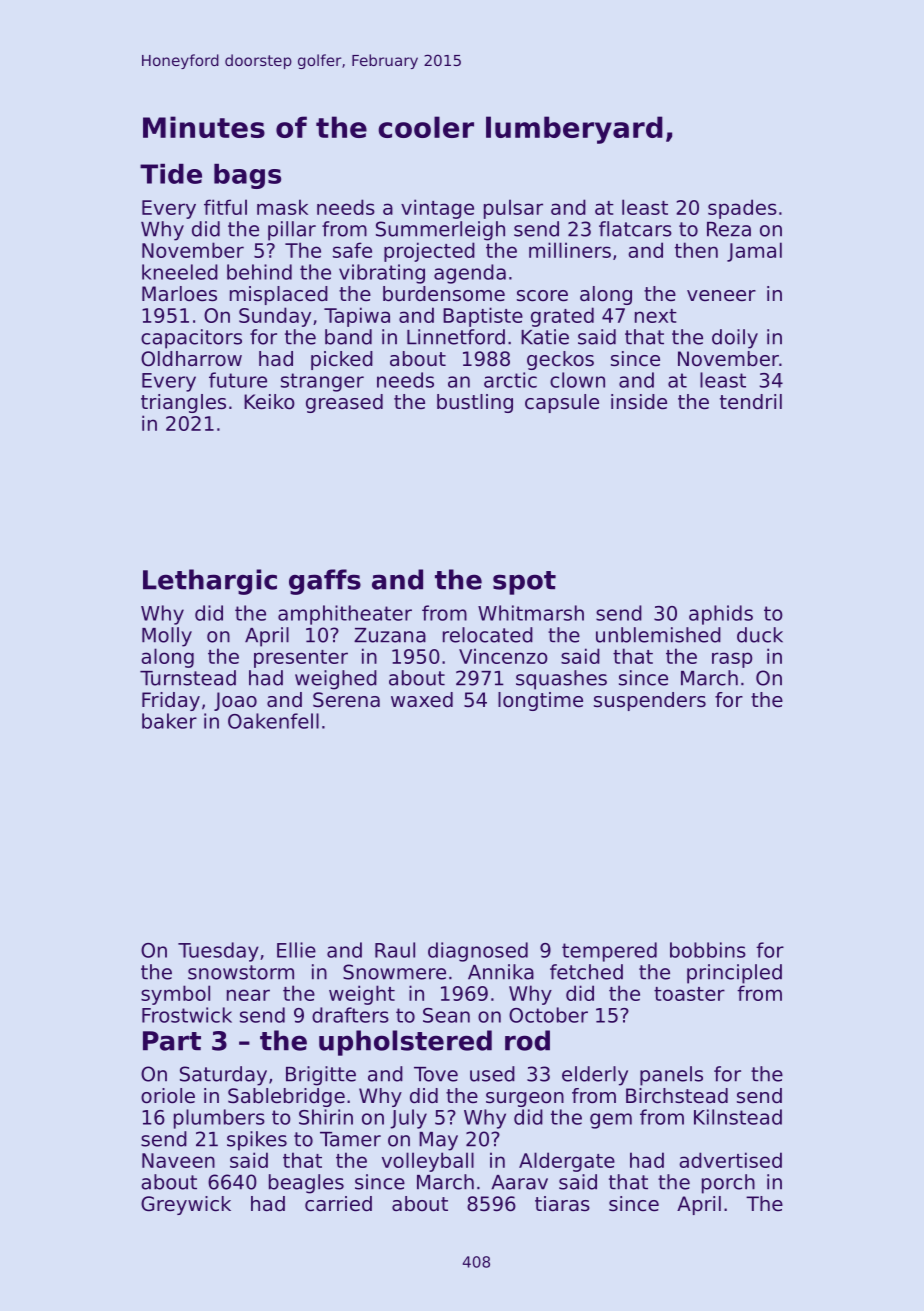 This page has width=924, height=1311. I want to click on Zuzana, so click(390, 635).
